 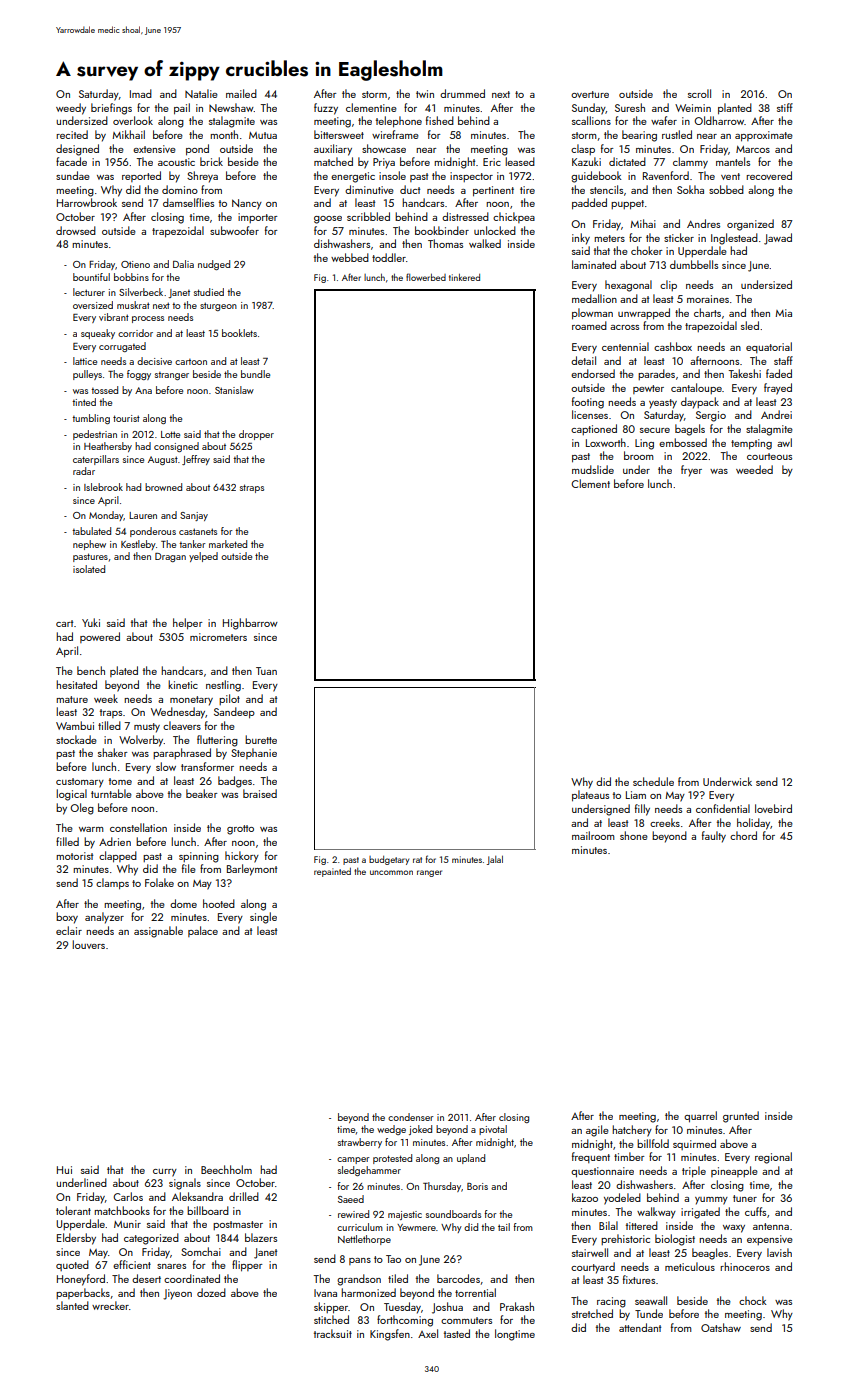 What do you see at coordinates (590, 94) in the image?
I see `overture` at bounding box center [590, 94].
